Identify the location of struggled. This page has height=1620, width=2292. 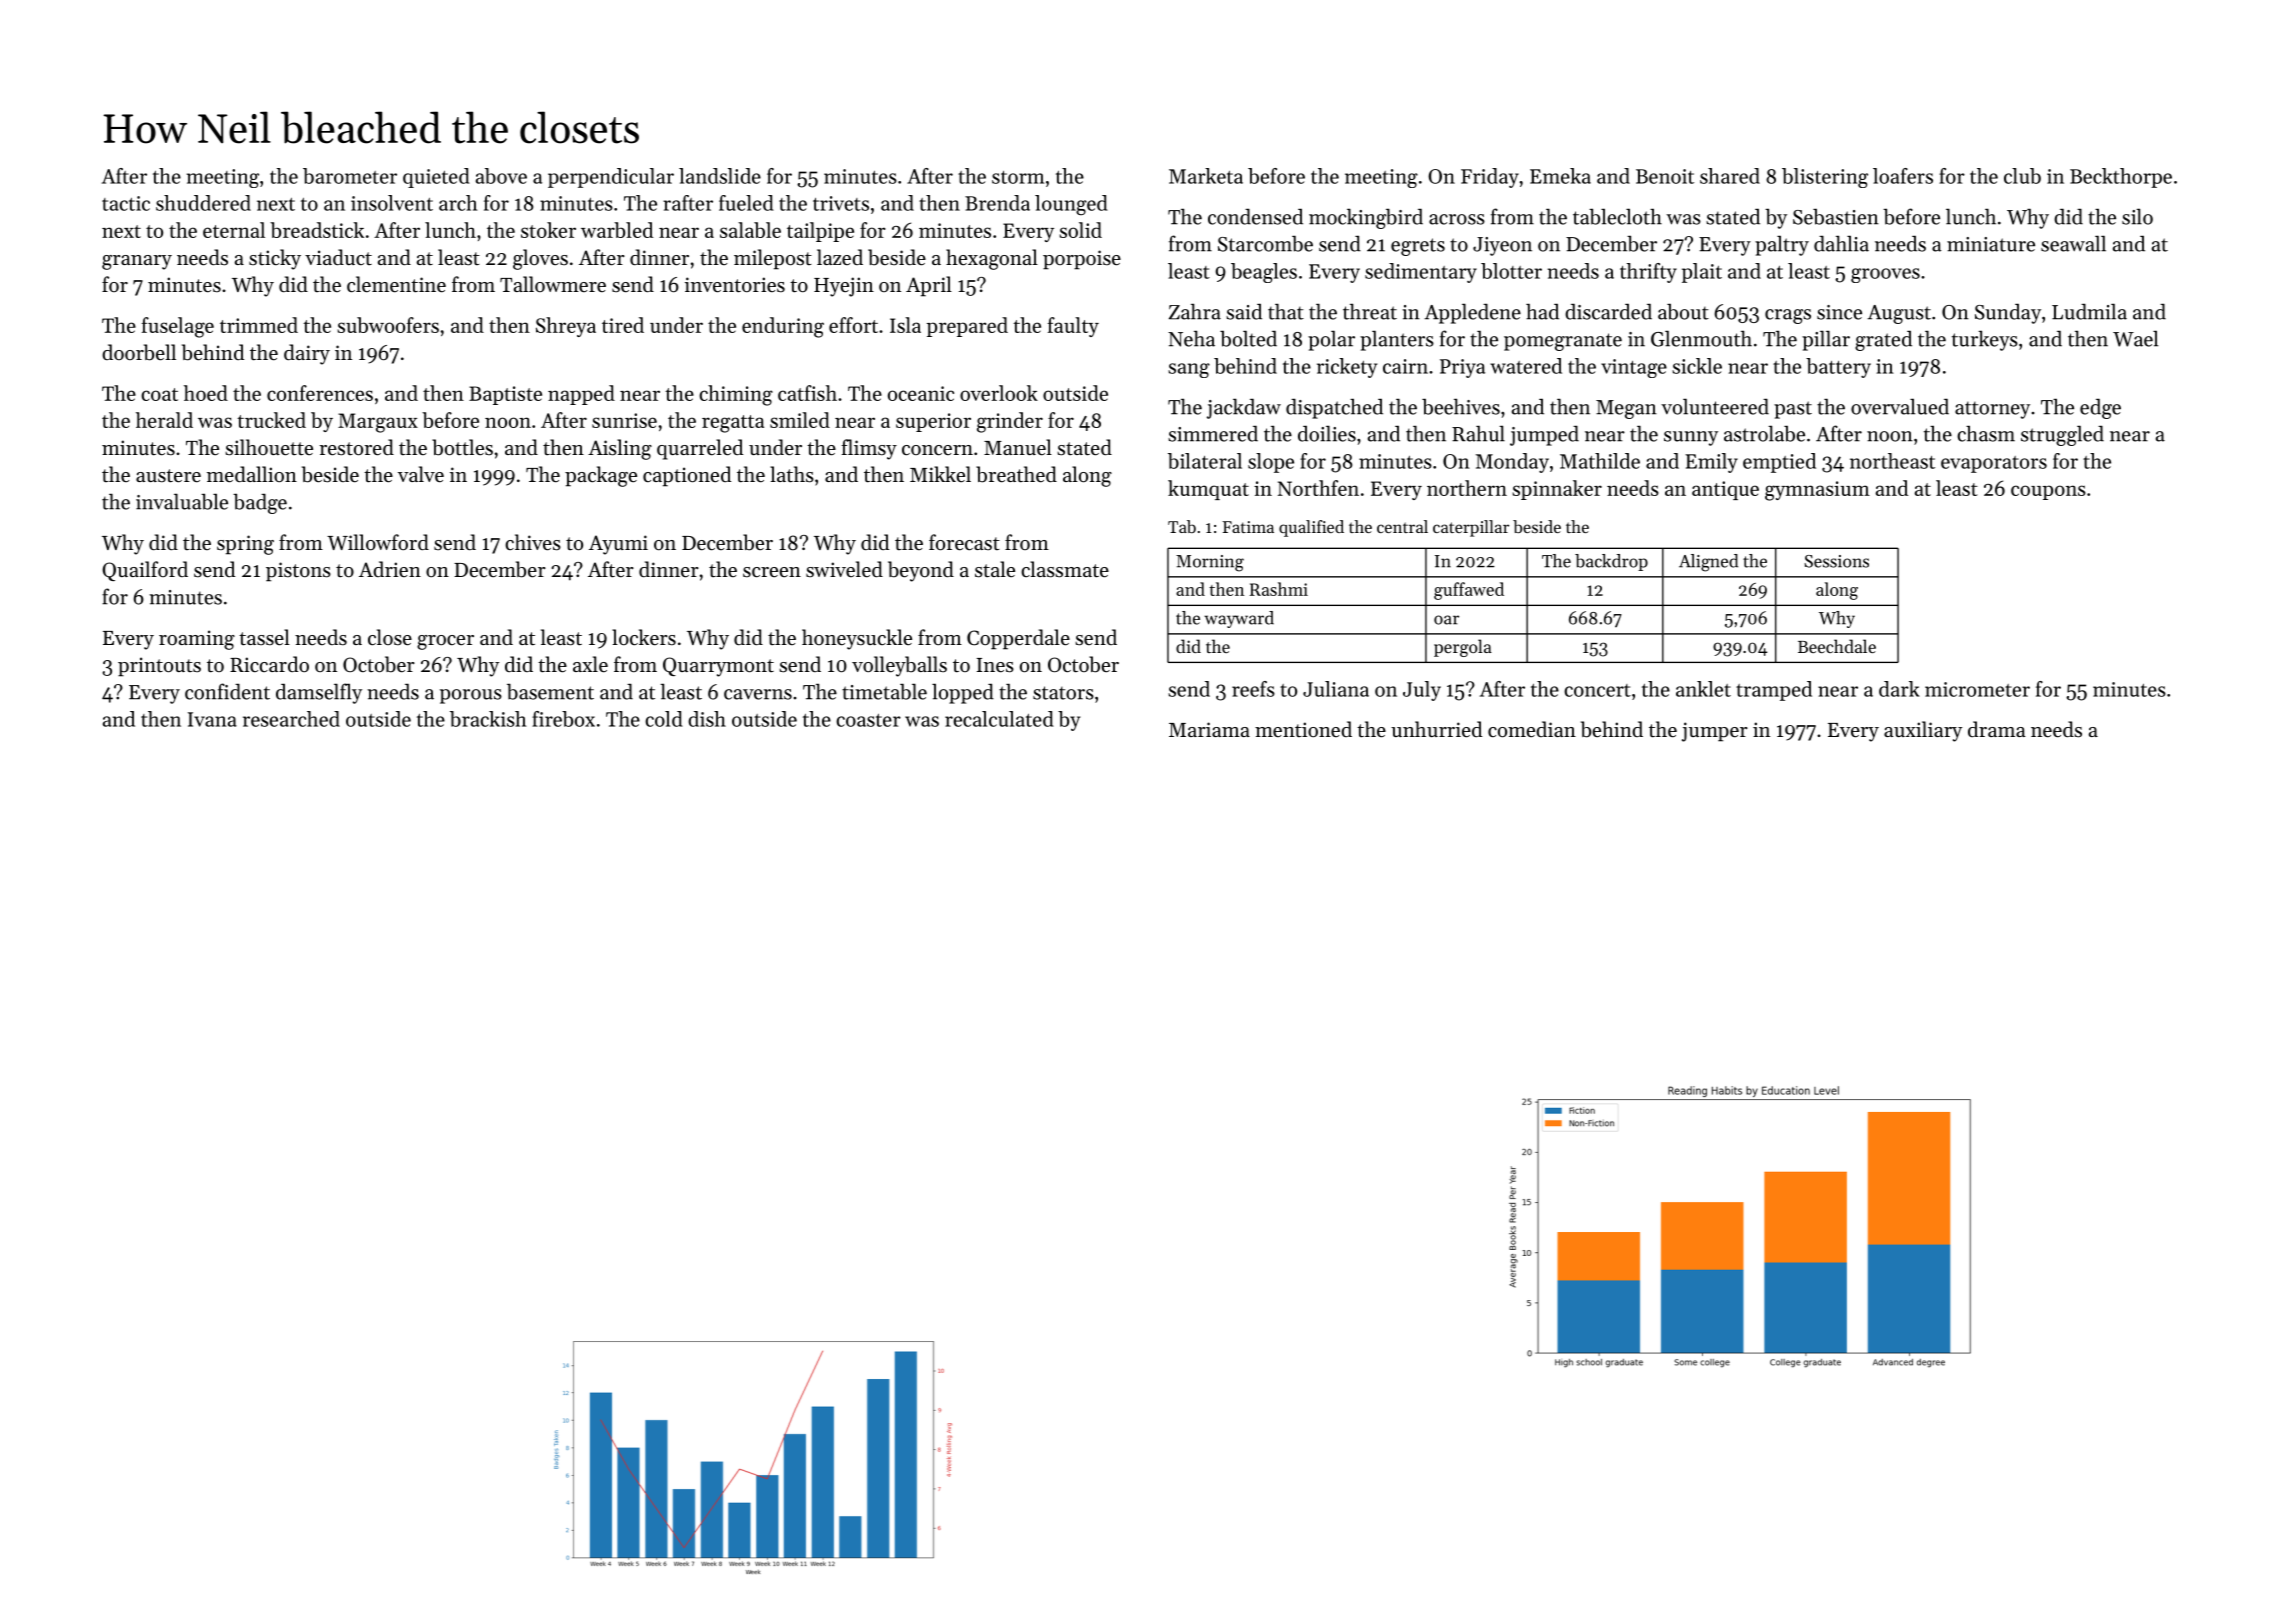
(2062, 435).
